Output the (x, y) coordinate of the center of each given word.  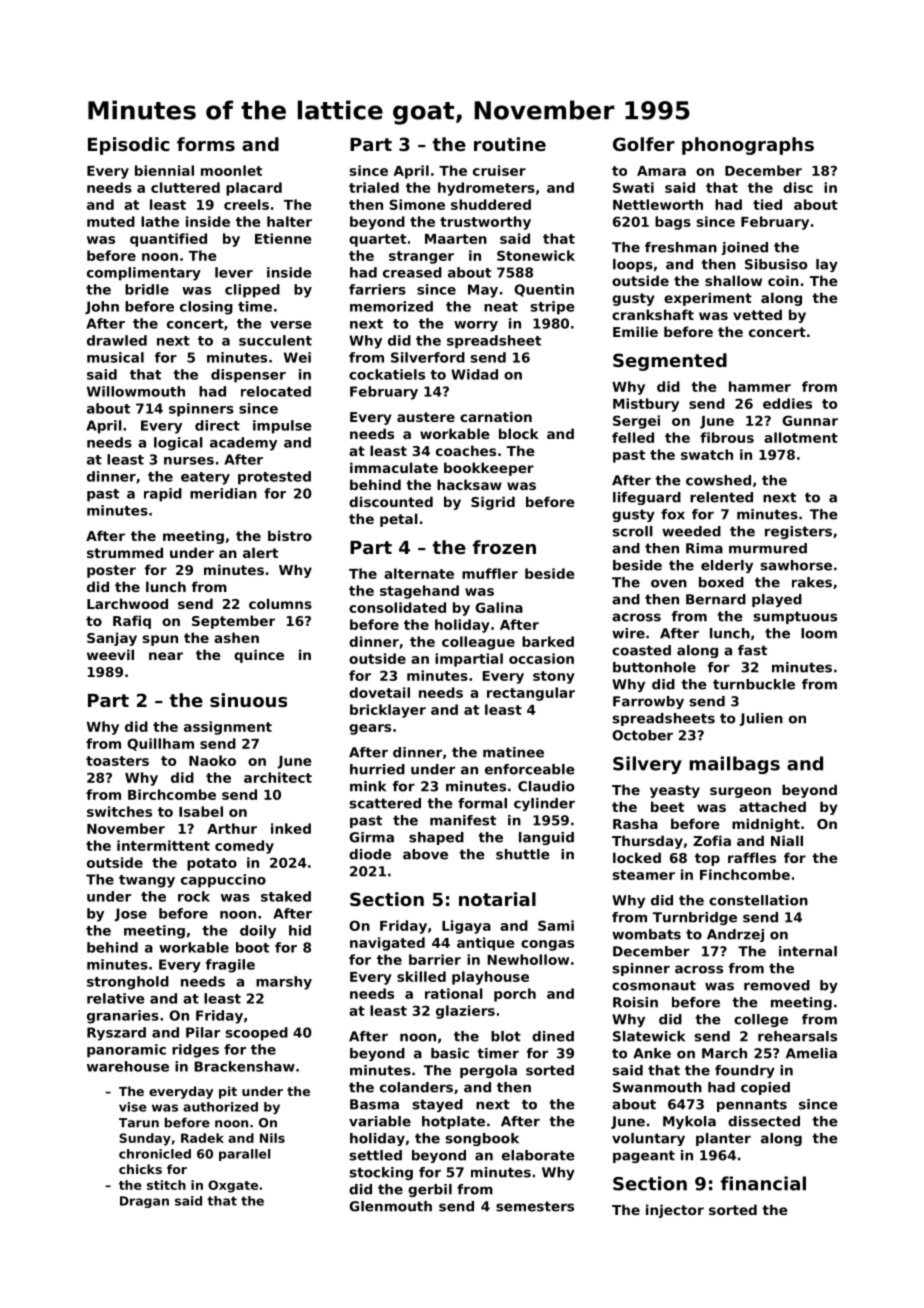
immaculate (394, 467)
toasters (117, 761)
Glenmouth (390, 1206)
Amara (661, 171)
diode (370, 854)
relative (116, 998)
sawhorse (796, 565)
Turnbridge (695, 918)
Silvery (647, 765)
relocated (276, 391)
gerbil (430, 1190)
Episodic (129, 146)
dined (553, 1036)
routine (510, 144)
